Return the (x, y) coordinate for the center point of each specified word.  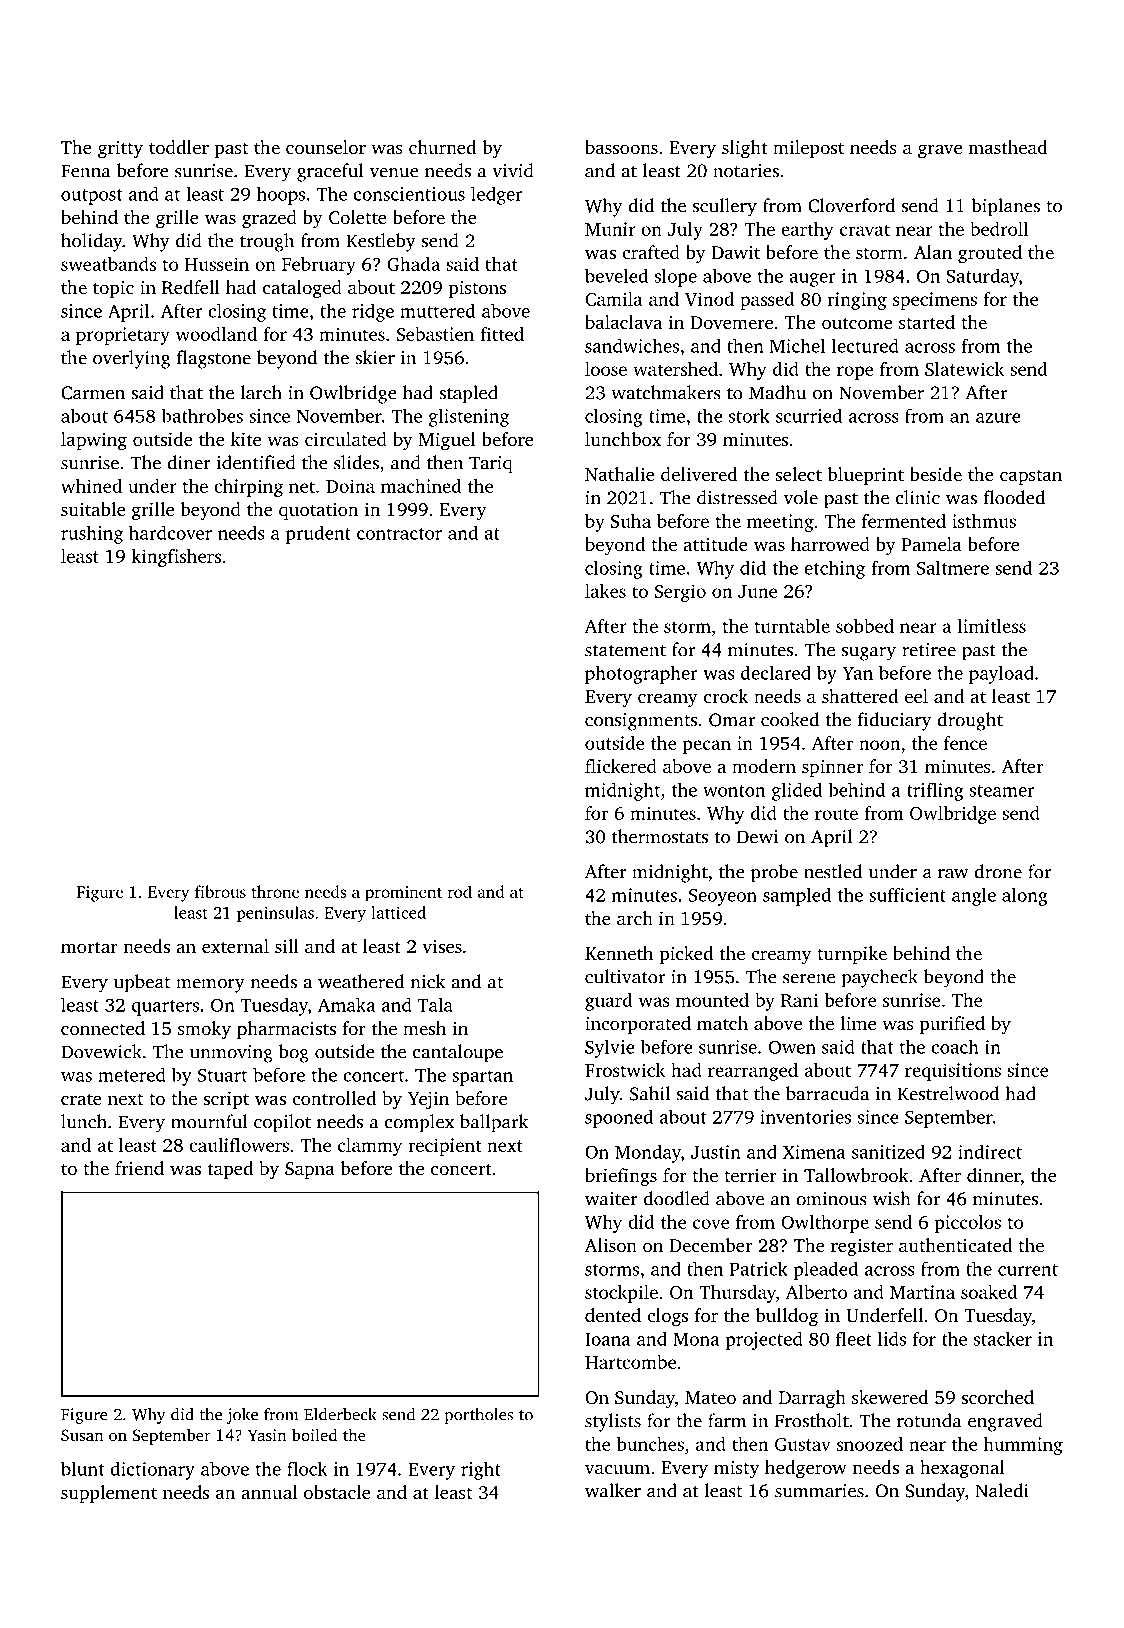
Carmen (93, 393)
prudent (318, 534)
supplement (109, 1494)
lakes (605, 591)
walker (613, 1490)
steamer (1002, 791)
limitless (992, 626)
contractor (399, 534)
